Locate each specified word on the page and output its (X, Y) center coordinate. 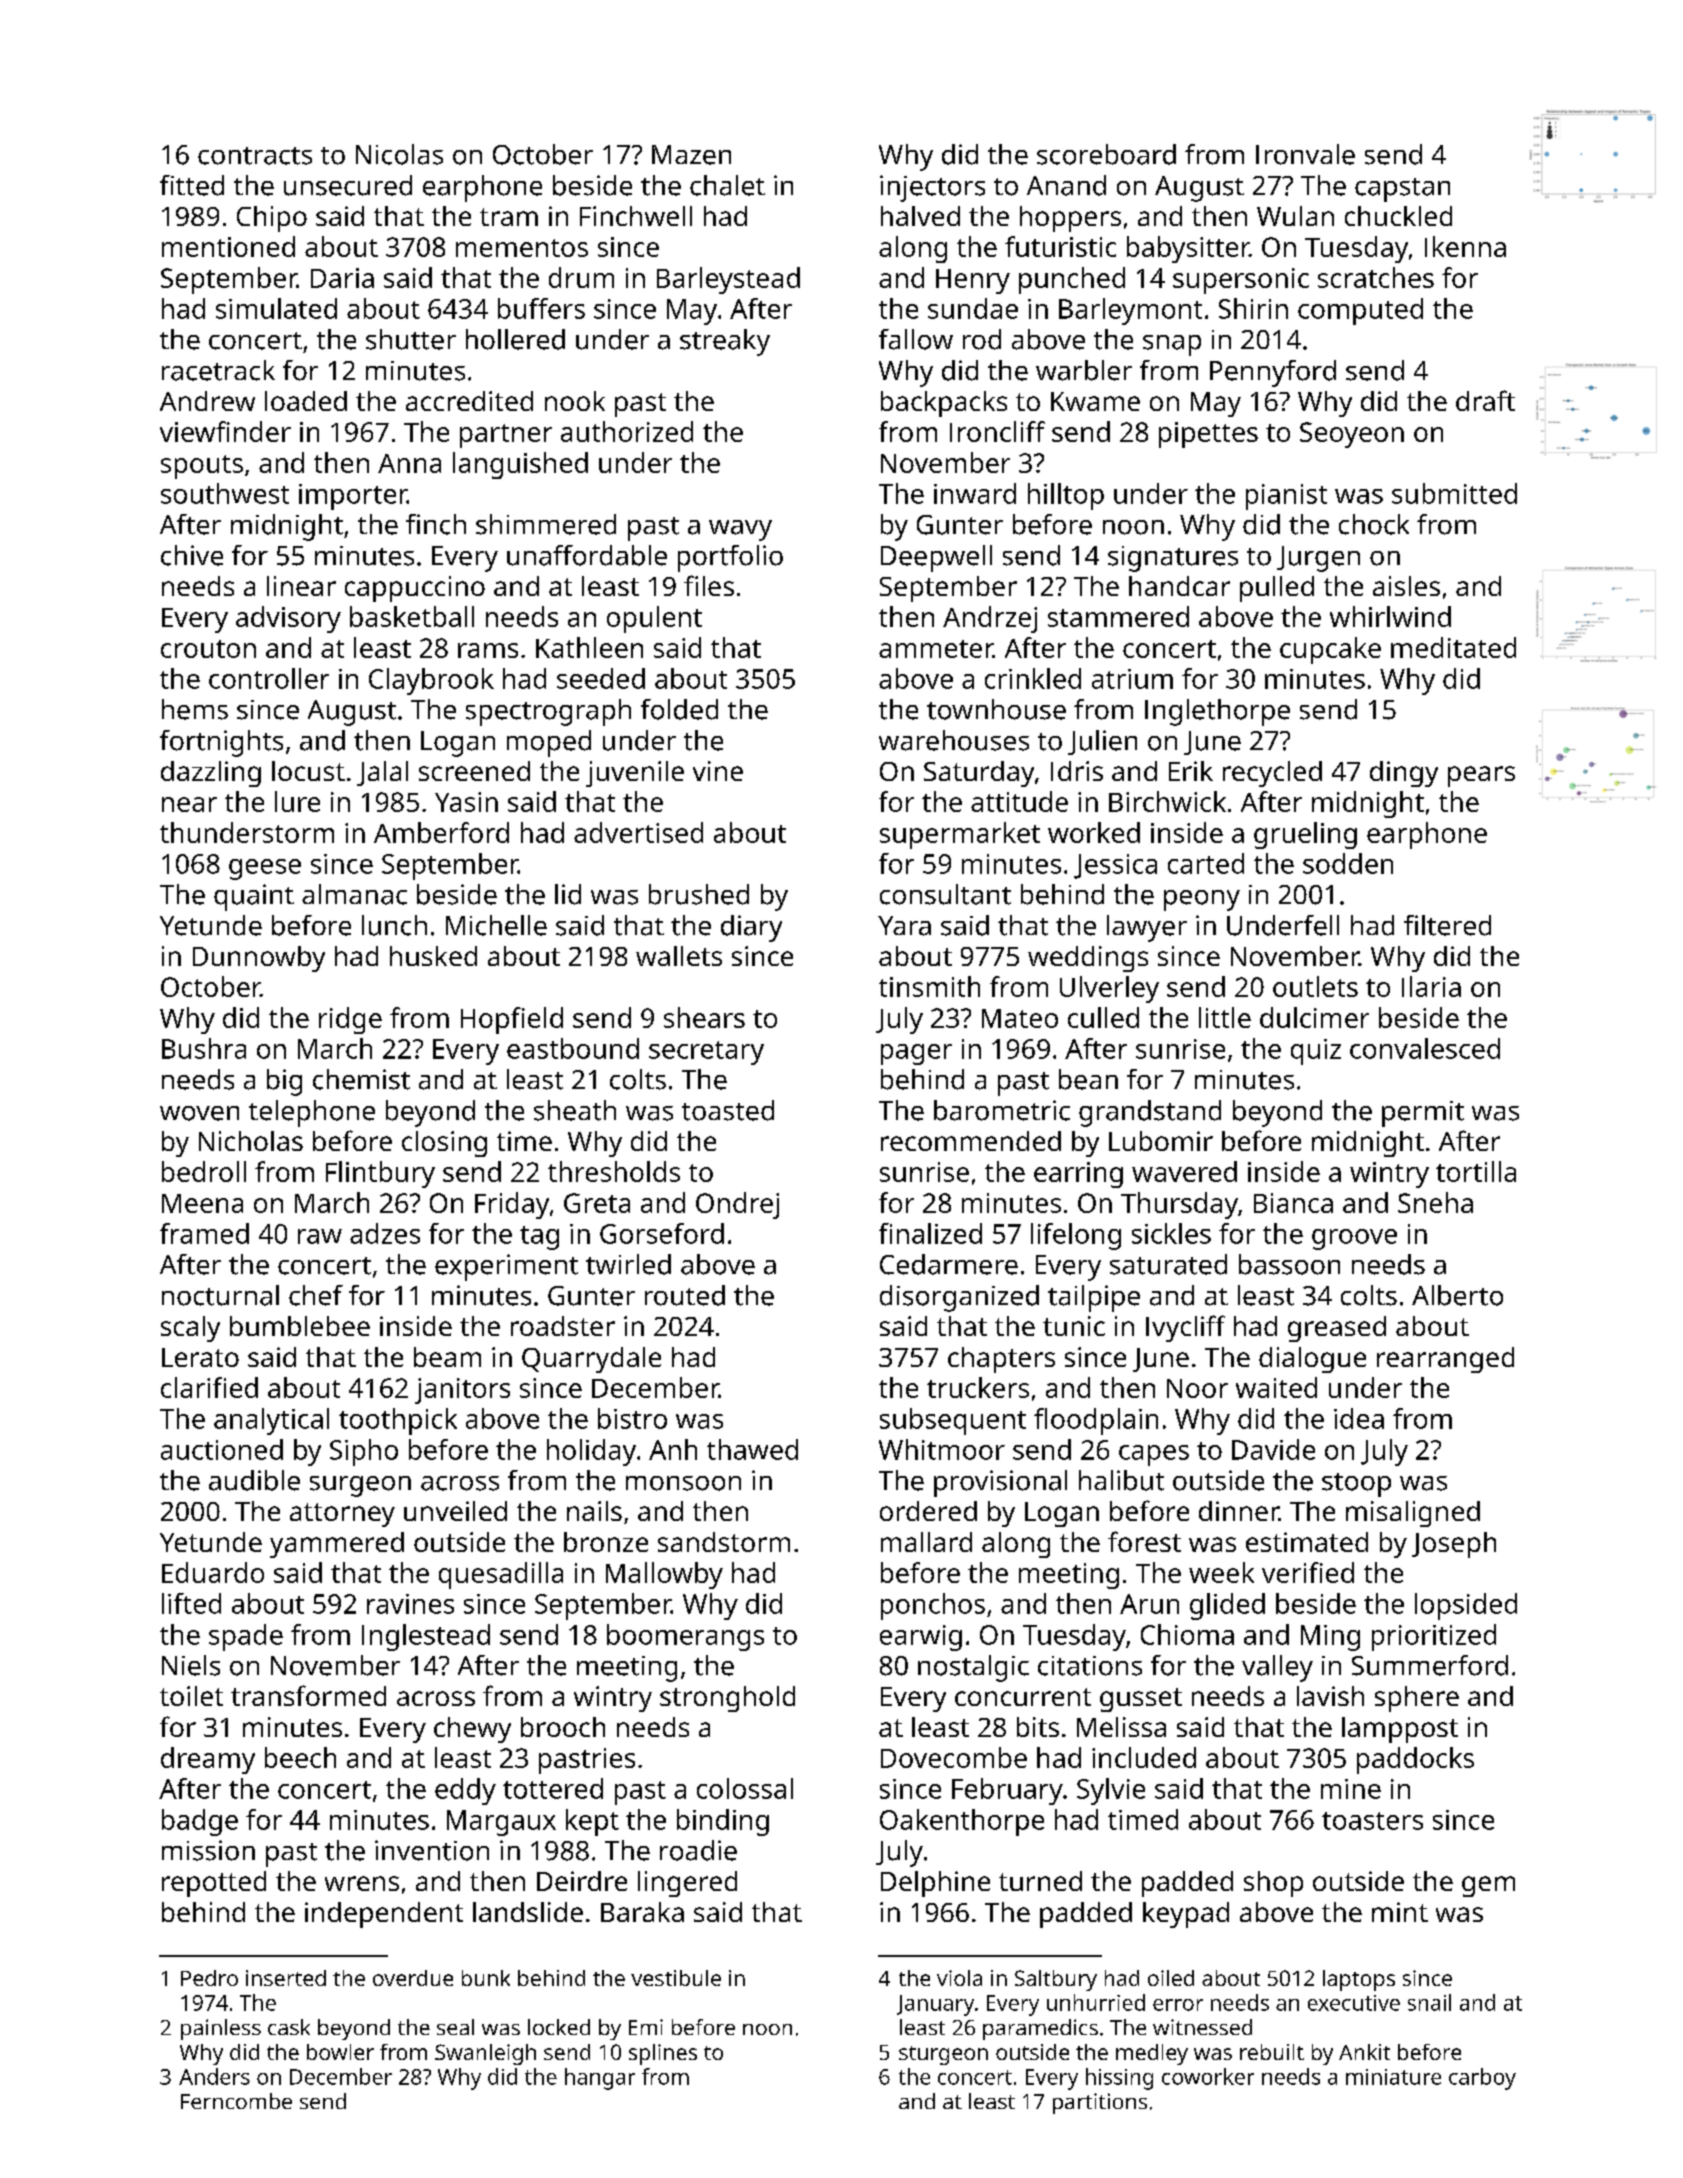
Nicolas (399, 154)
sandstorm (724, 1542)
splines (663, 2054)
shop (1273, 1884)
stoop (1356, 1485)
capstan (1402, 190)
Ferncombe (236, 2101)
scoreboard (1106, 154)
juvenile (635, 774)
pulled (1277, 589)
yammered (337, 1545)
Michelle (496, 925)
